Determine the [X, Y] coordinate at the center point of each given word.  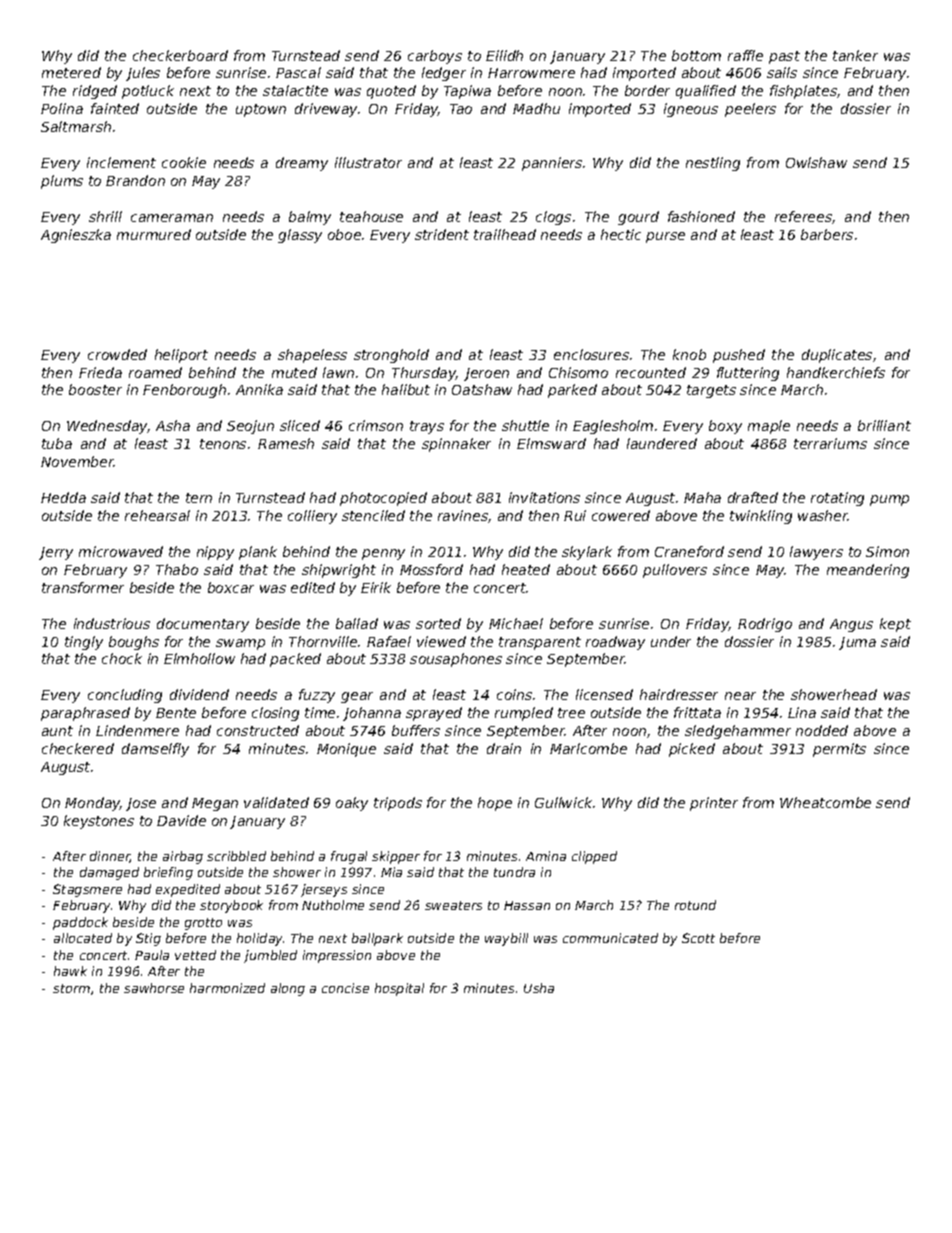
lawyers [816, 553]
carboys [435, 57]
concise [345, 988]
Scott [698, 938]
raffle [745, 55]
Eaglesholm [613, 427]
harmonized [227, 988]
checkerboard [180, 55]
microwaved [121, 551]
